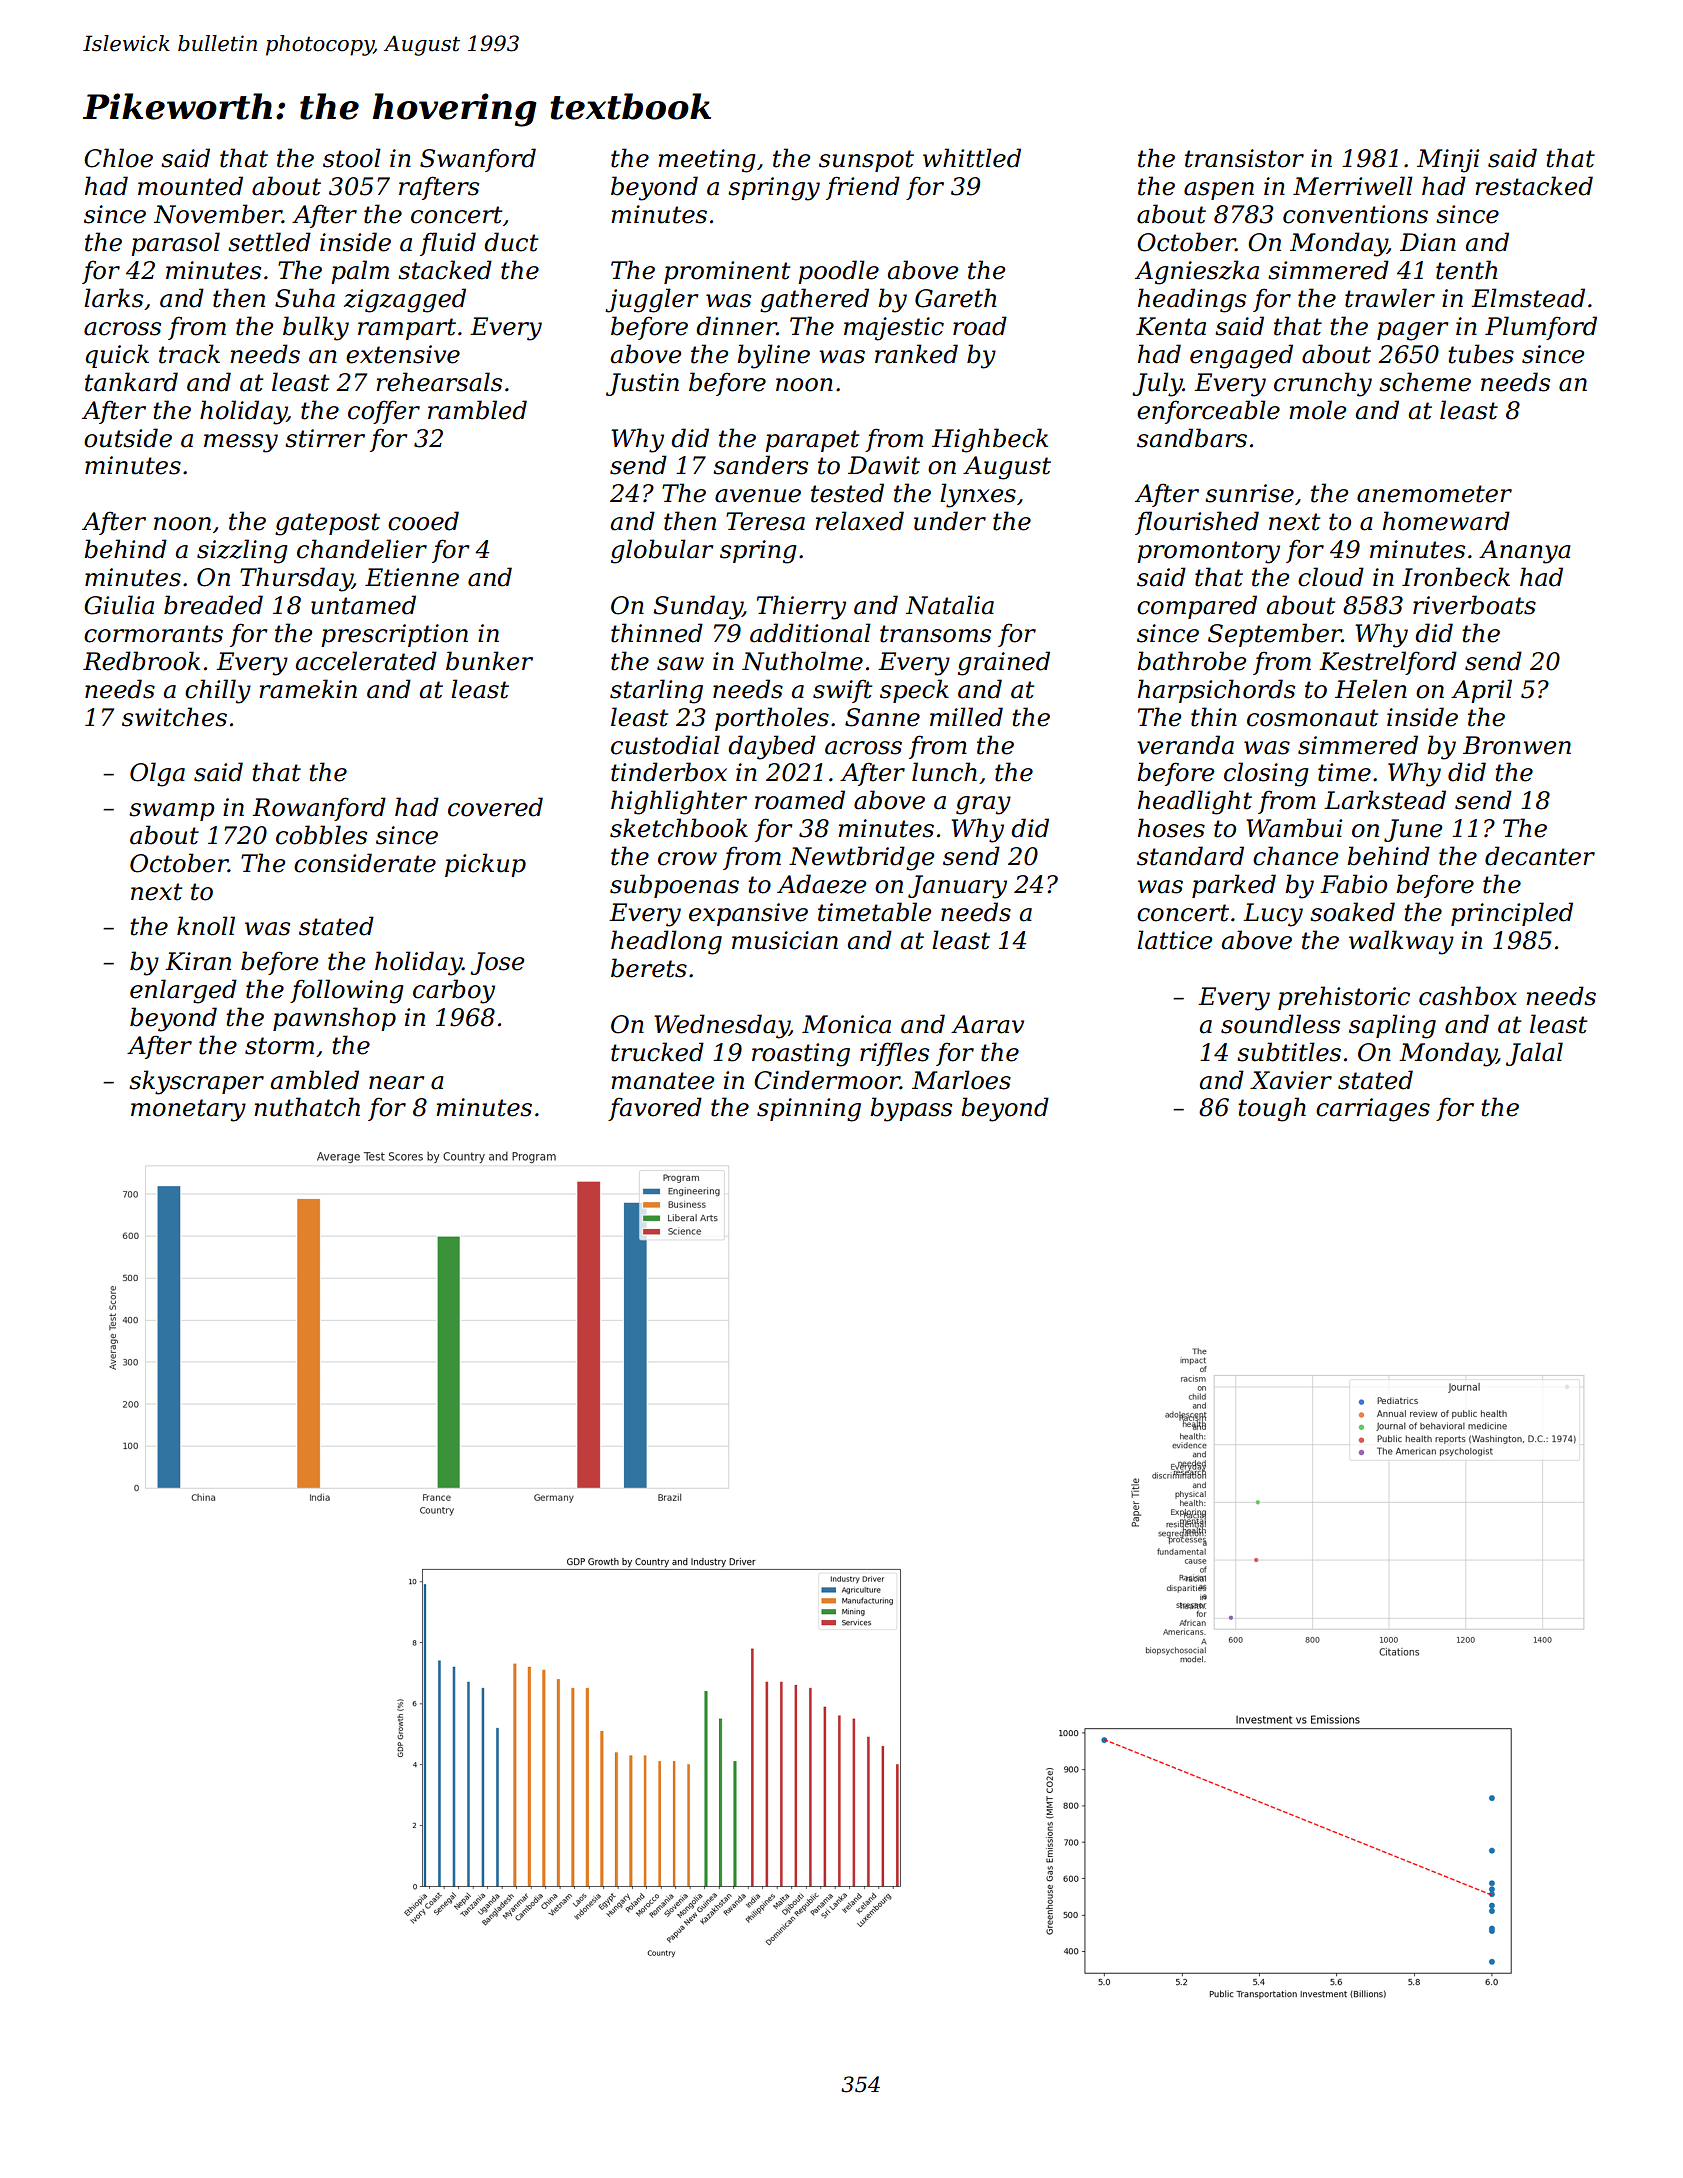 The width and height of the screenshot is (1683, 2178). Describe the element at coordinates (1241, 356) in the screenshot. I see `engaged` at that location.
